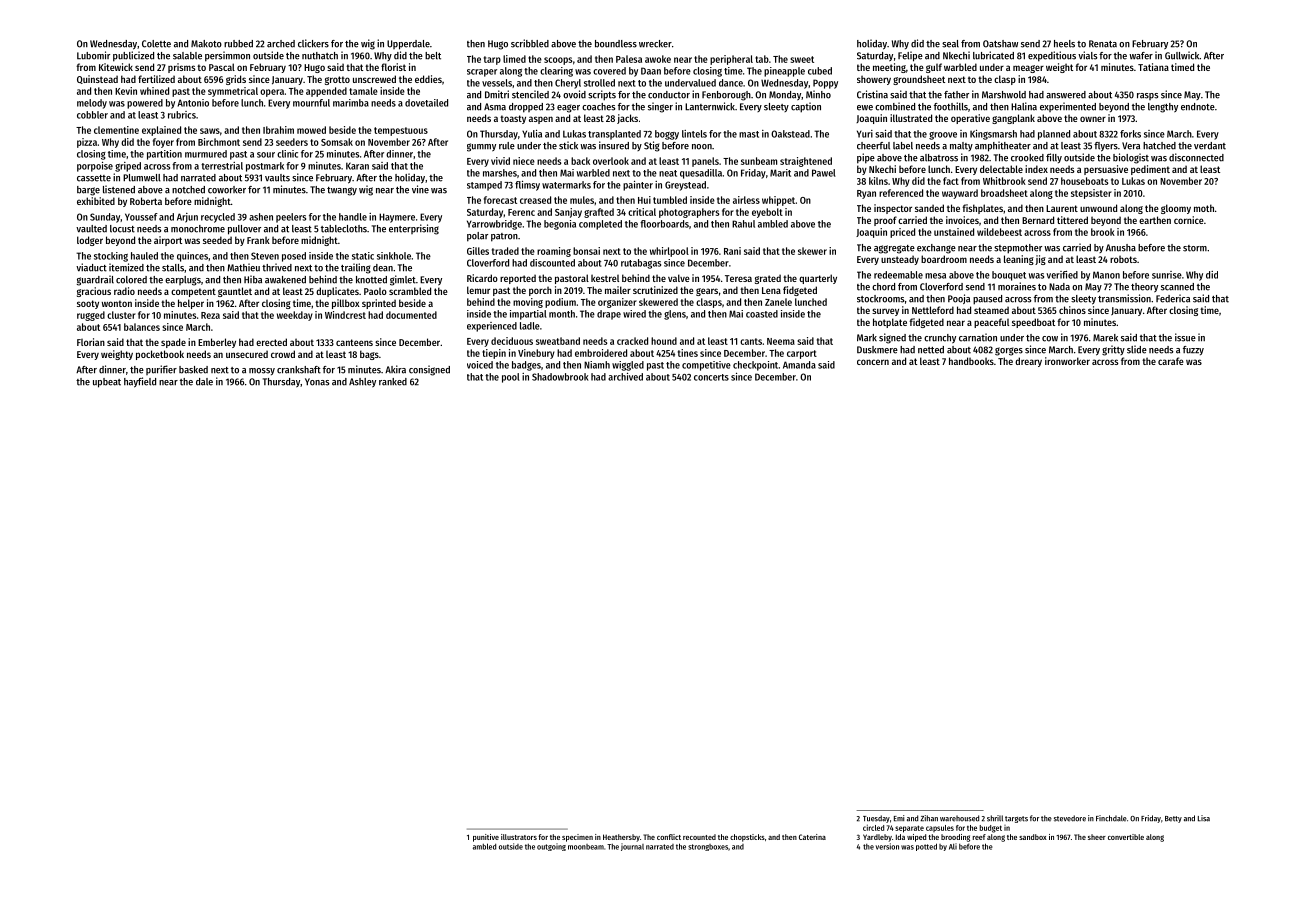  Describe the element at coordinates (313, 43) in the image. I see `clickers` at that location.
